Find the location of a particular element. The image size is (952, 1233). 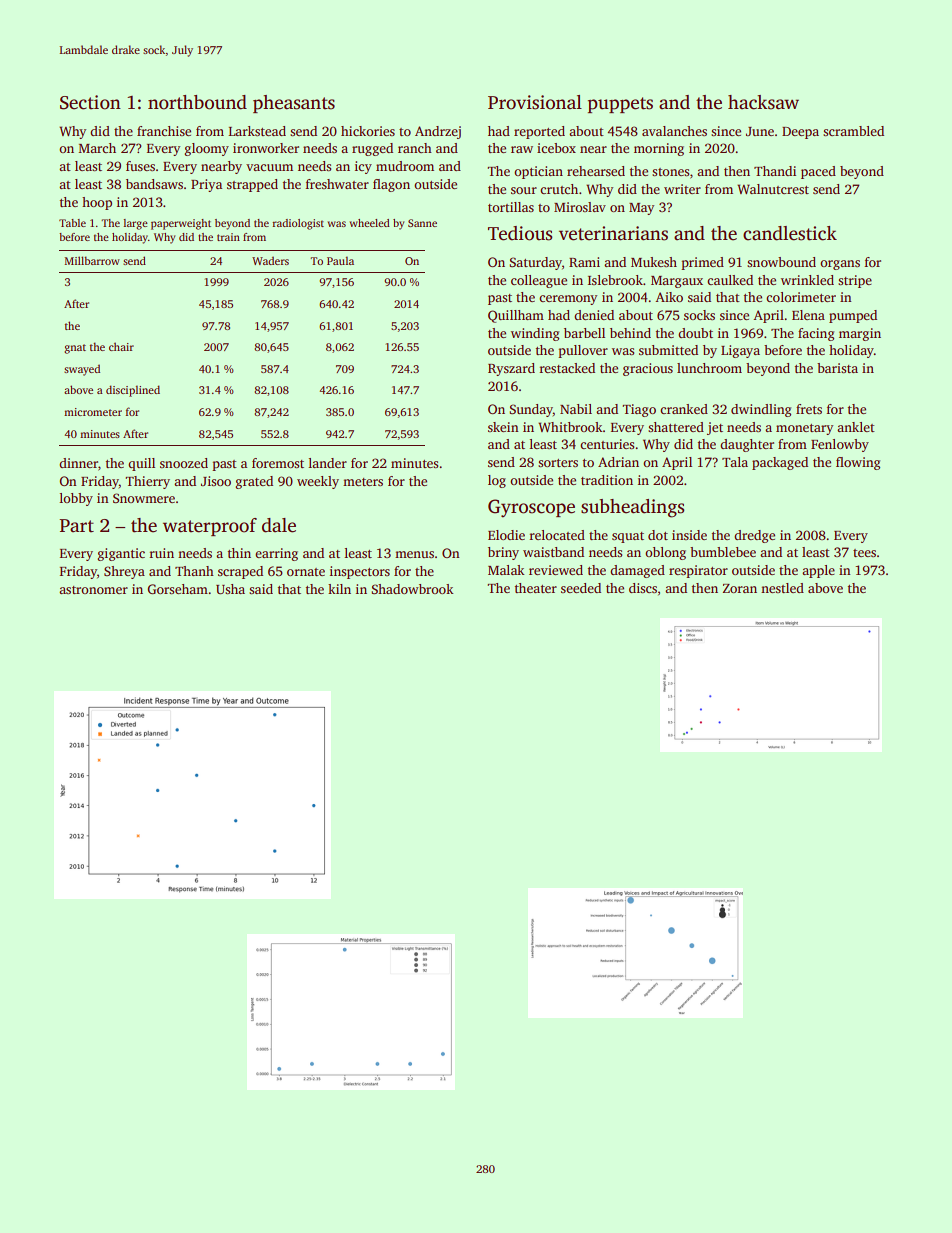

Section is located at coordinates (90, 102).
